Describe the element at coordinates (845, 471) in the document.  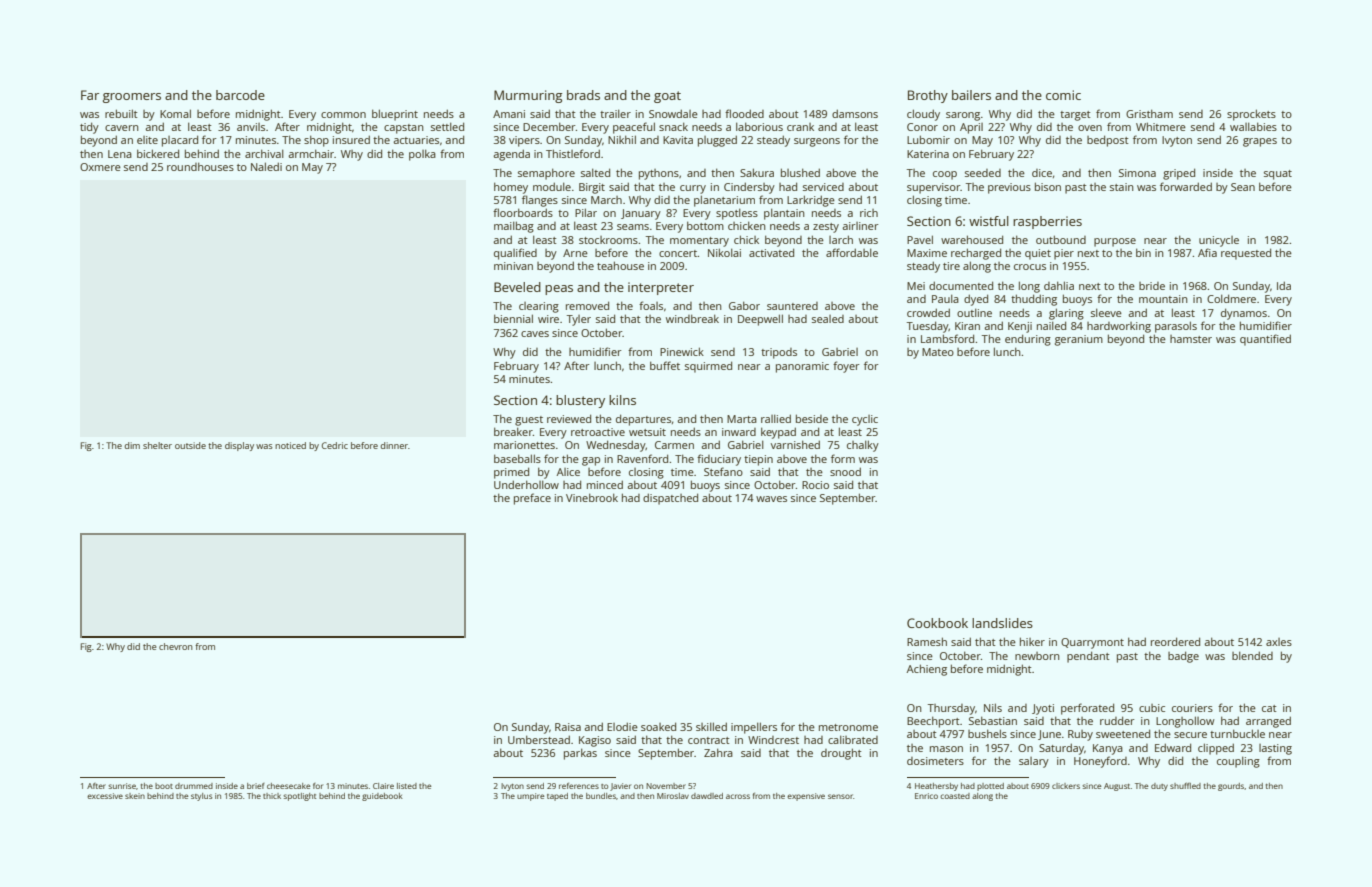
I see `snood` at that location.
